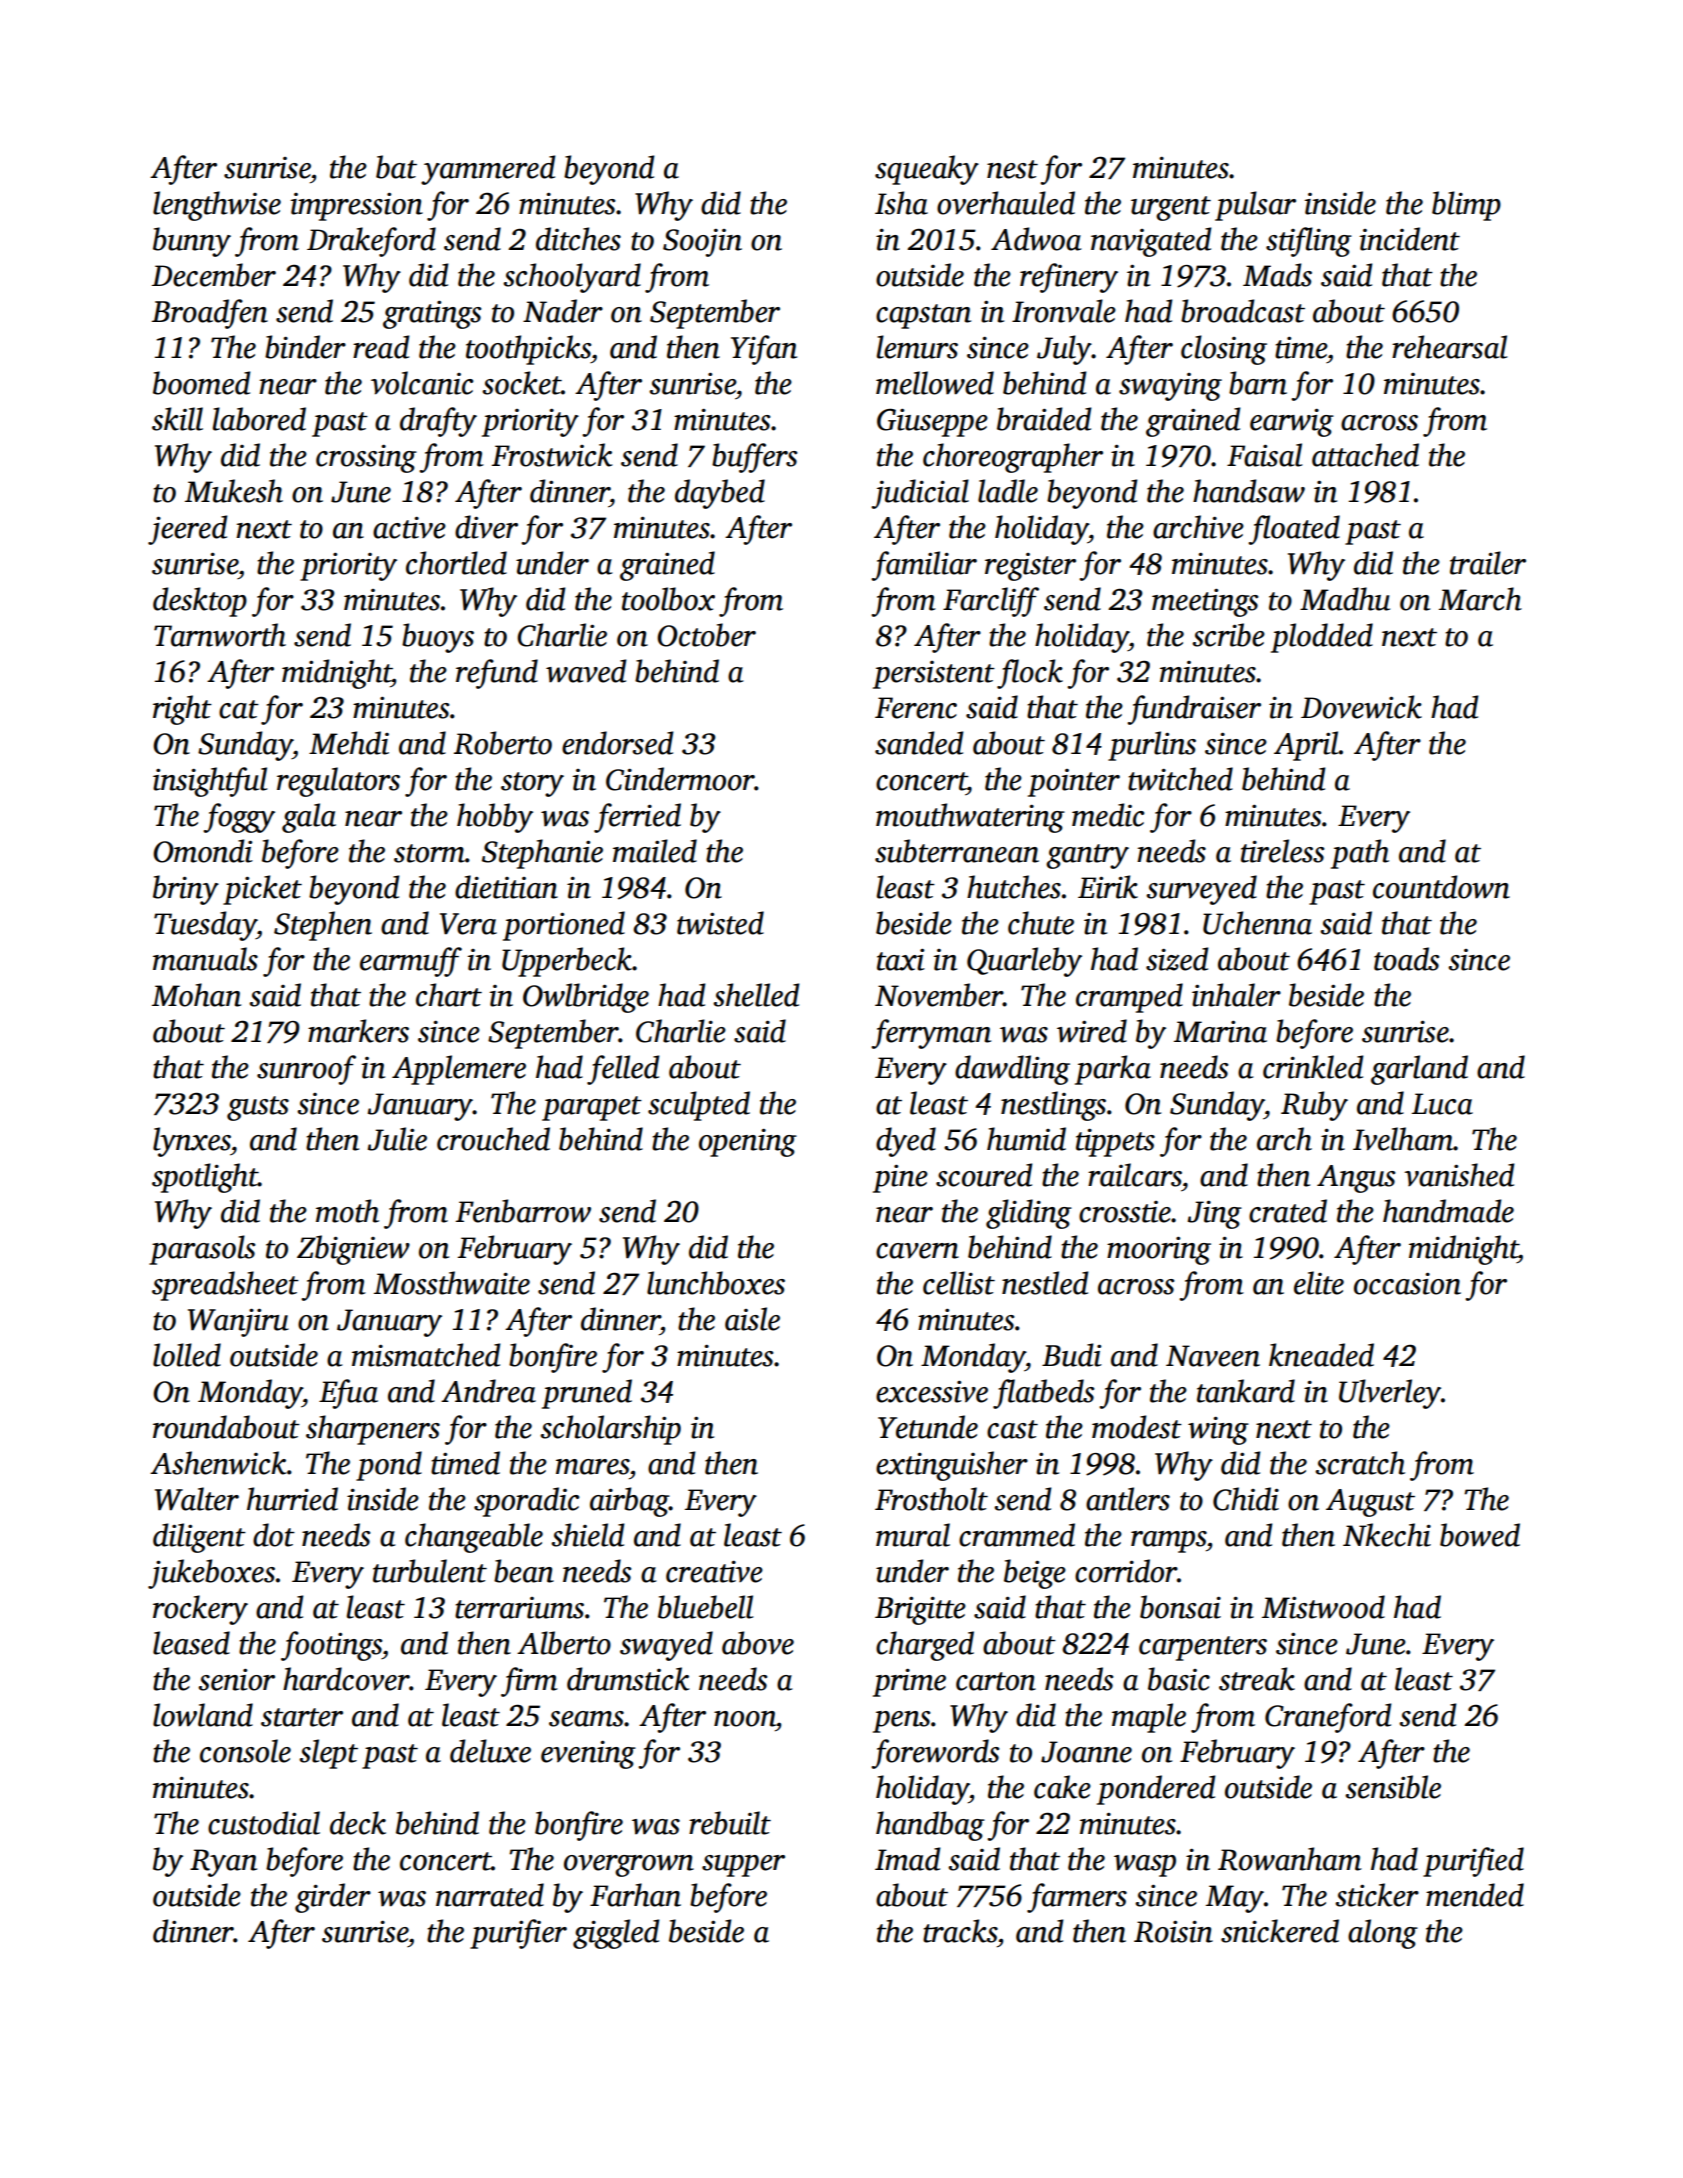  Describe the element at coordinates (1180, 1607) in the document. I see `bonsai` at that location.
